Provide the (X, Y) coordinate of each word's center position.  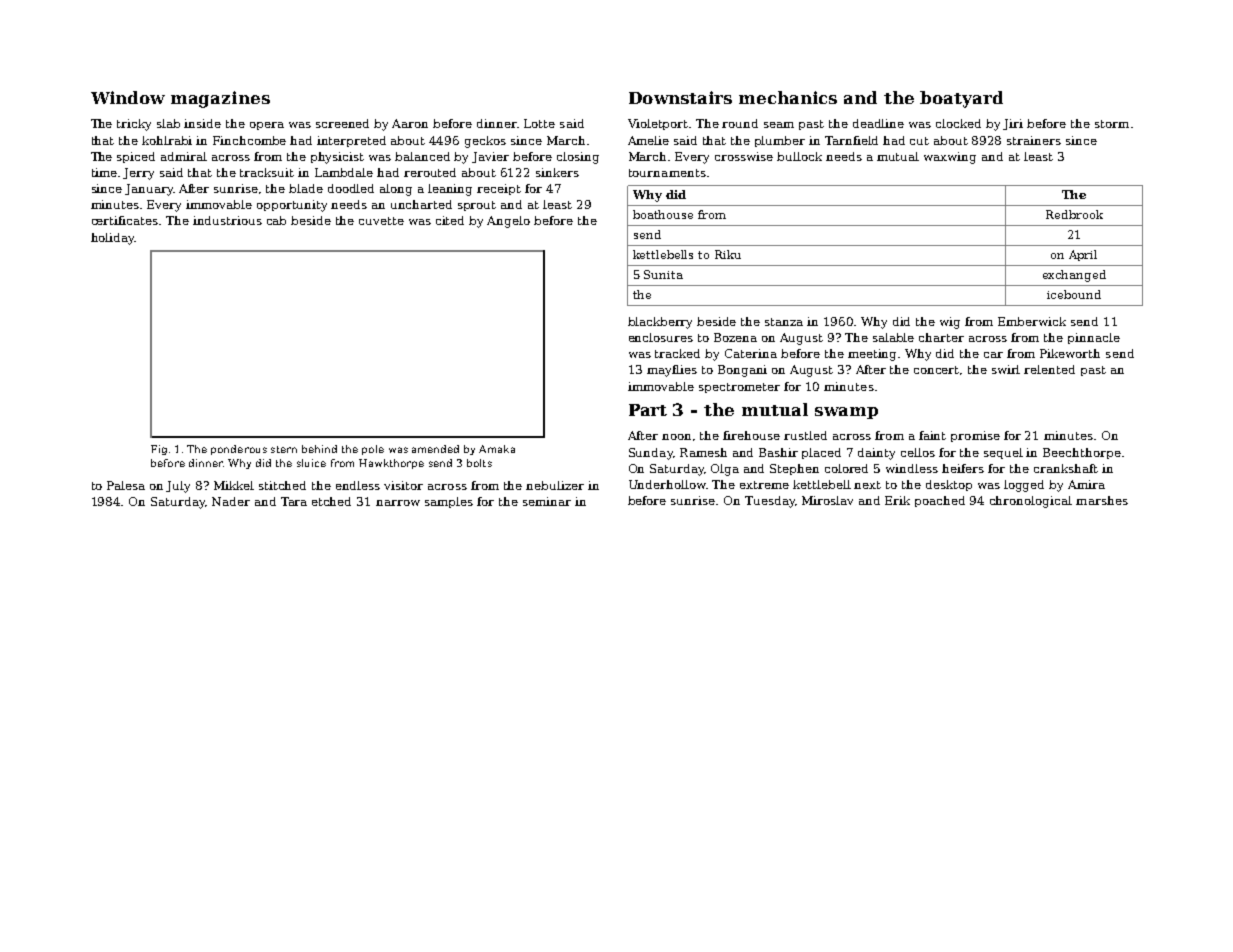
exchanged (1074, 276)
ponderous (239, 450)
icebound (1074, 294)
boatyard (961, 99)
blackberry (660, 323)
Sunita (663, 274)
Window (128, 97)
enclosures (661, 337)
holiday (113, 239)
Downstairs (680, 97)
